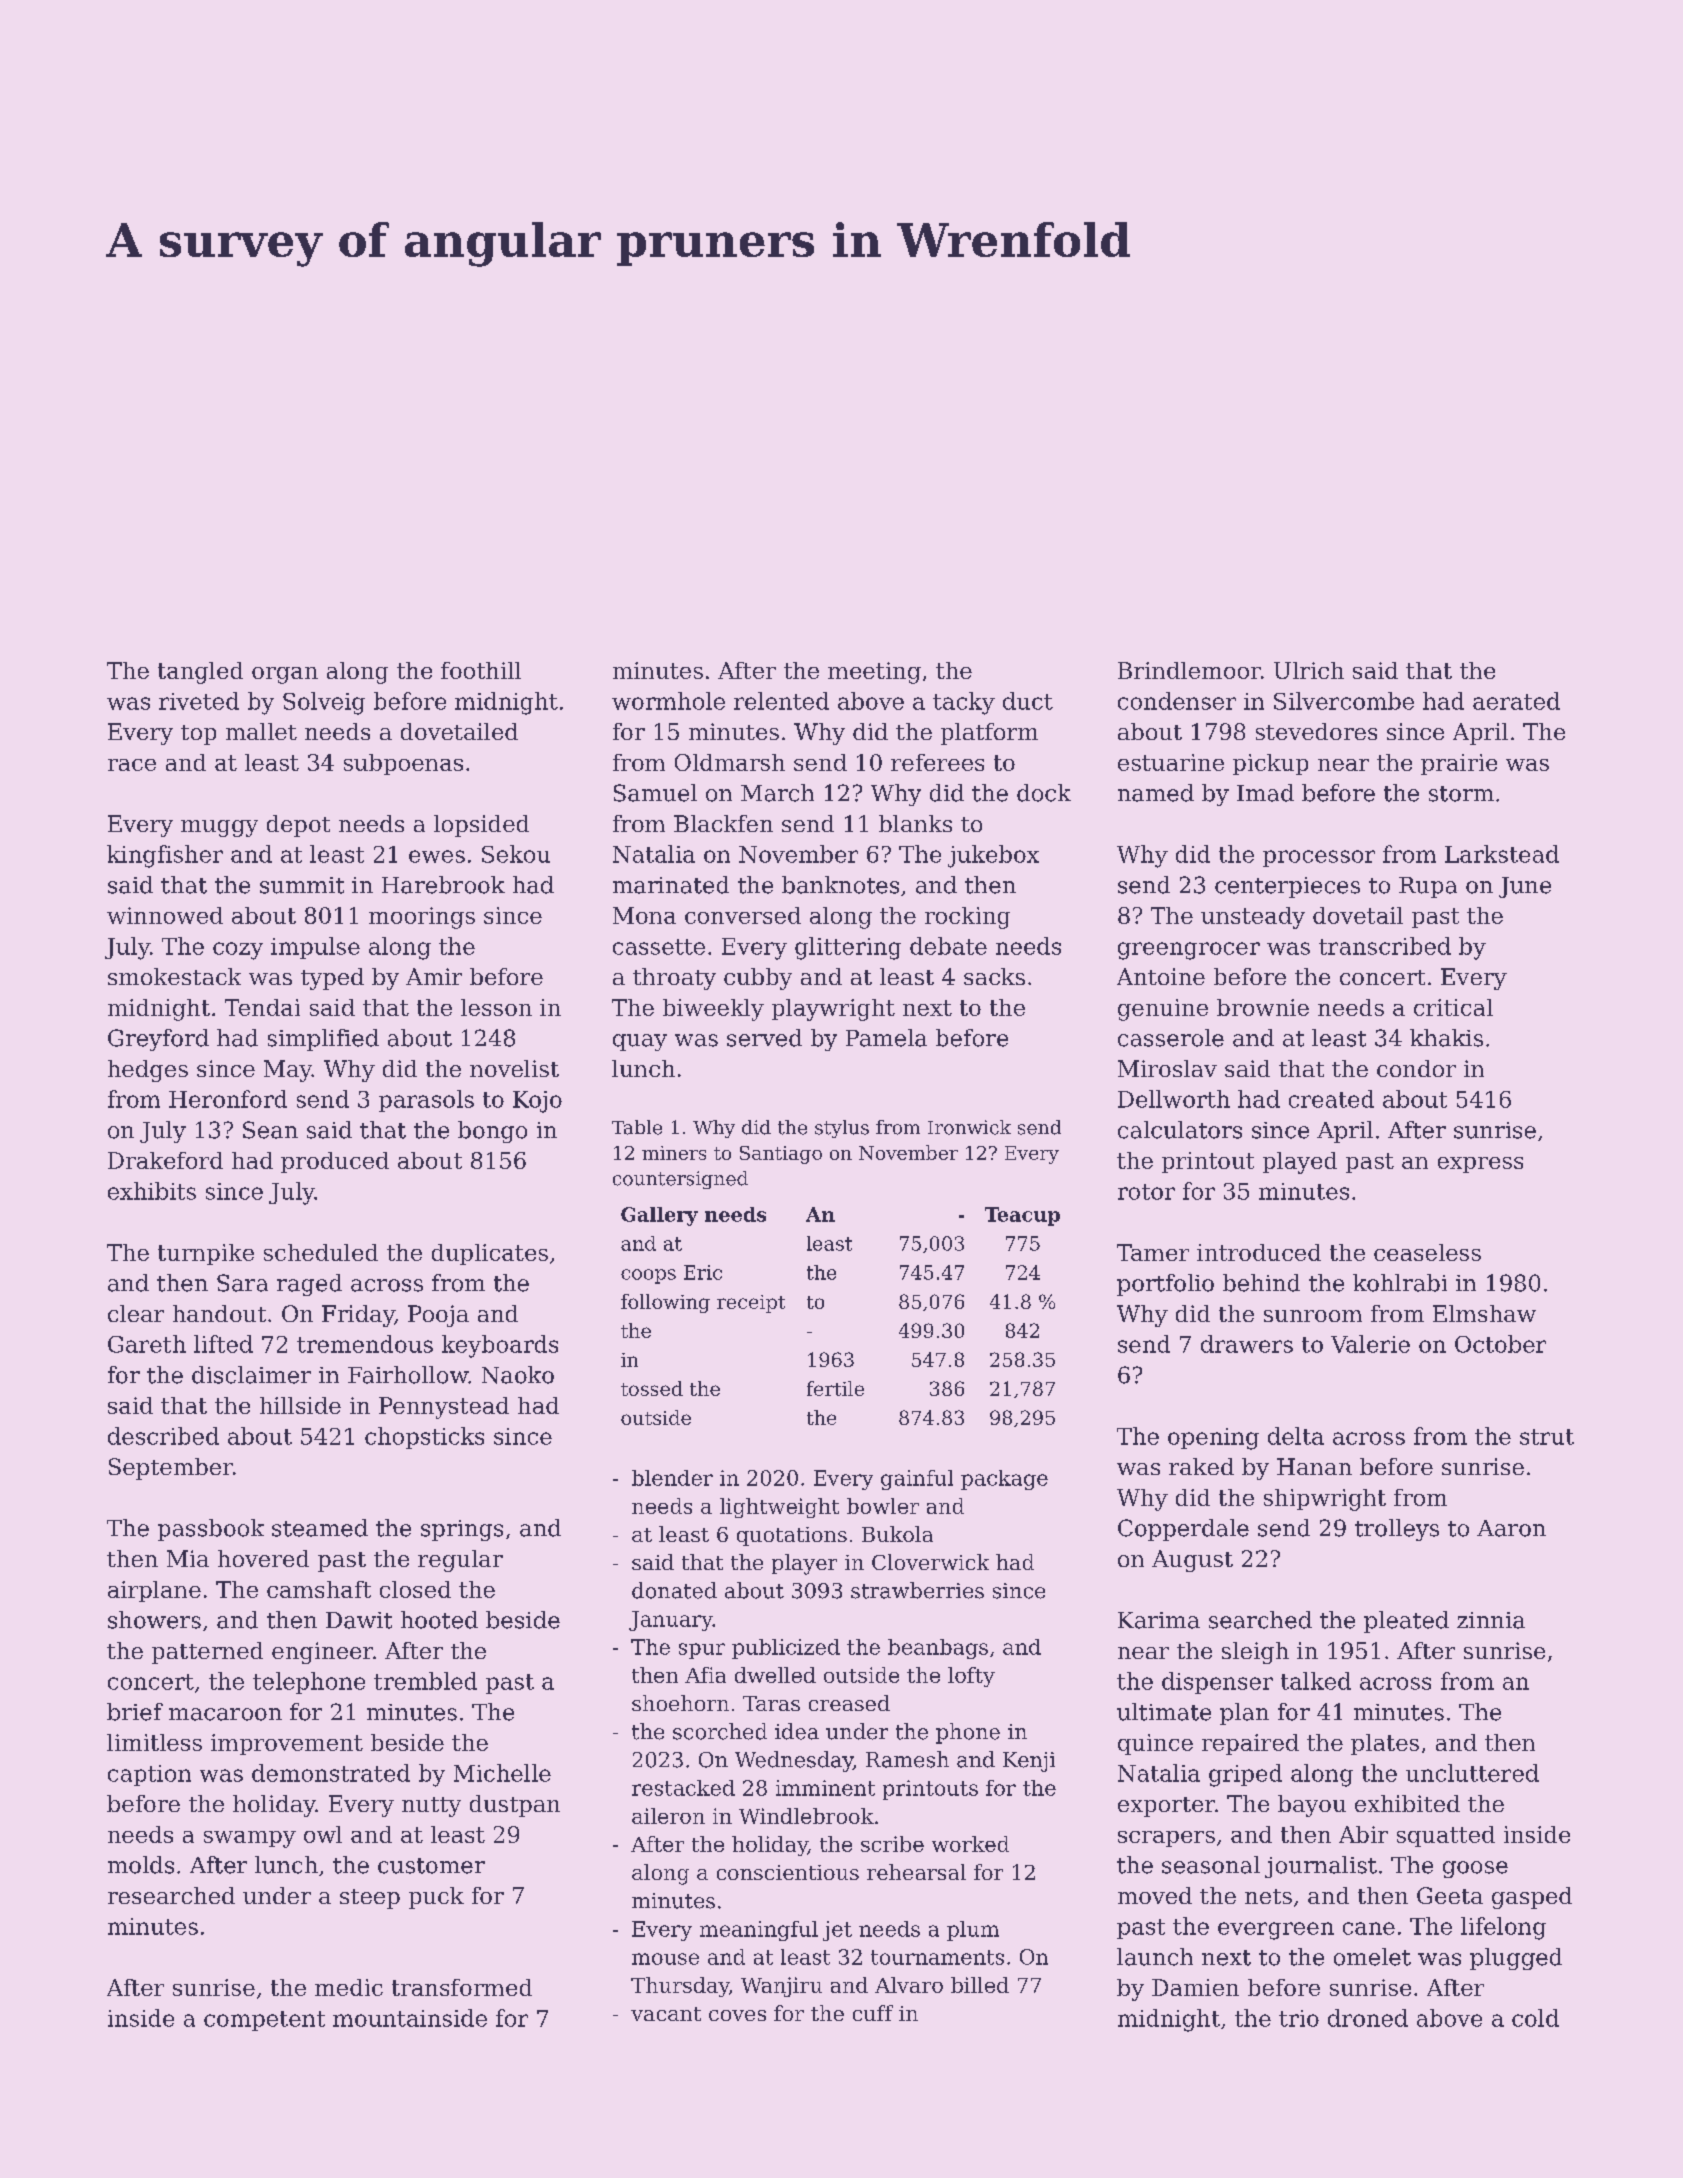 The width and height of the page is (1683, 2178). I want to click on competent, so click(264, 2021).
